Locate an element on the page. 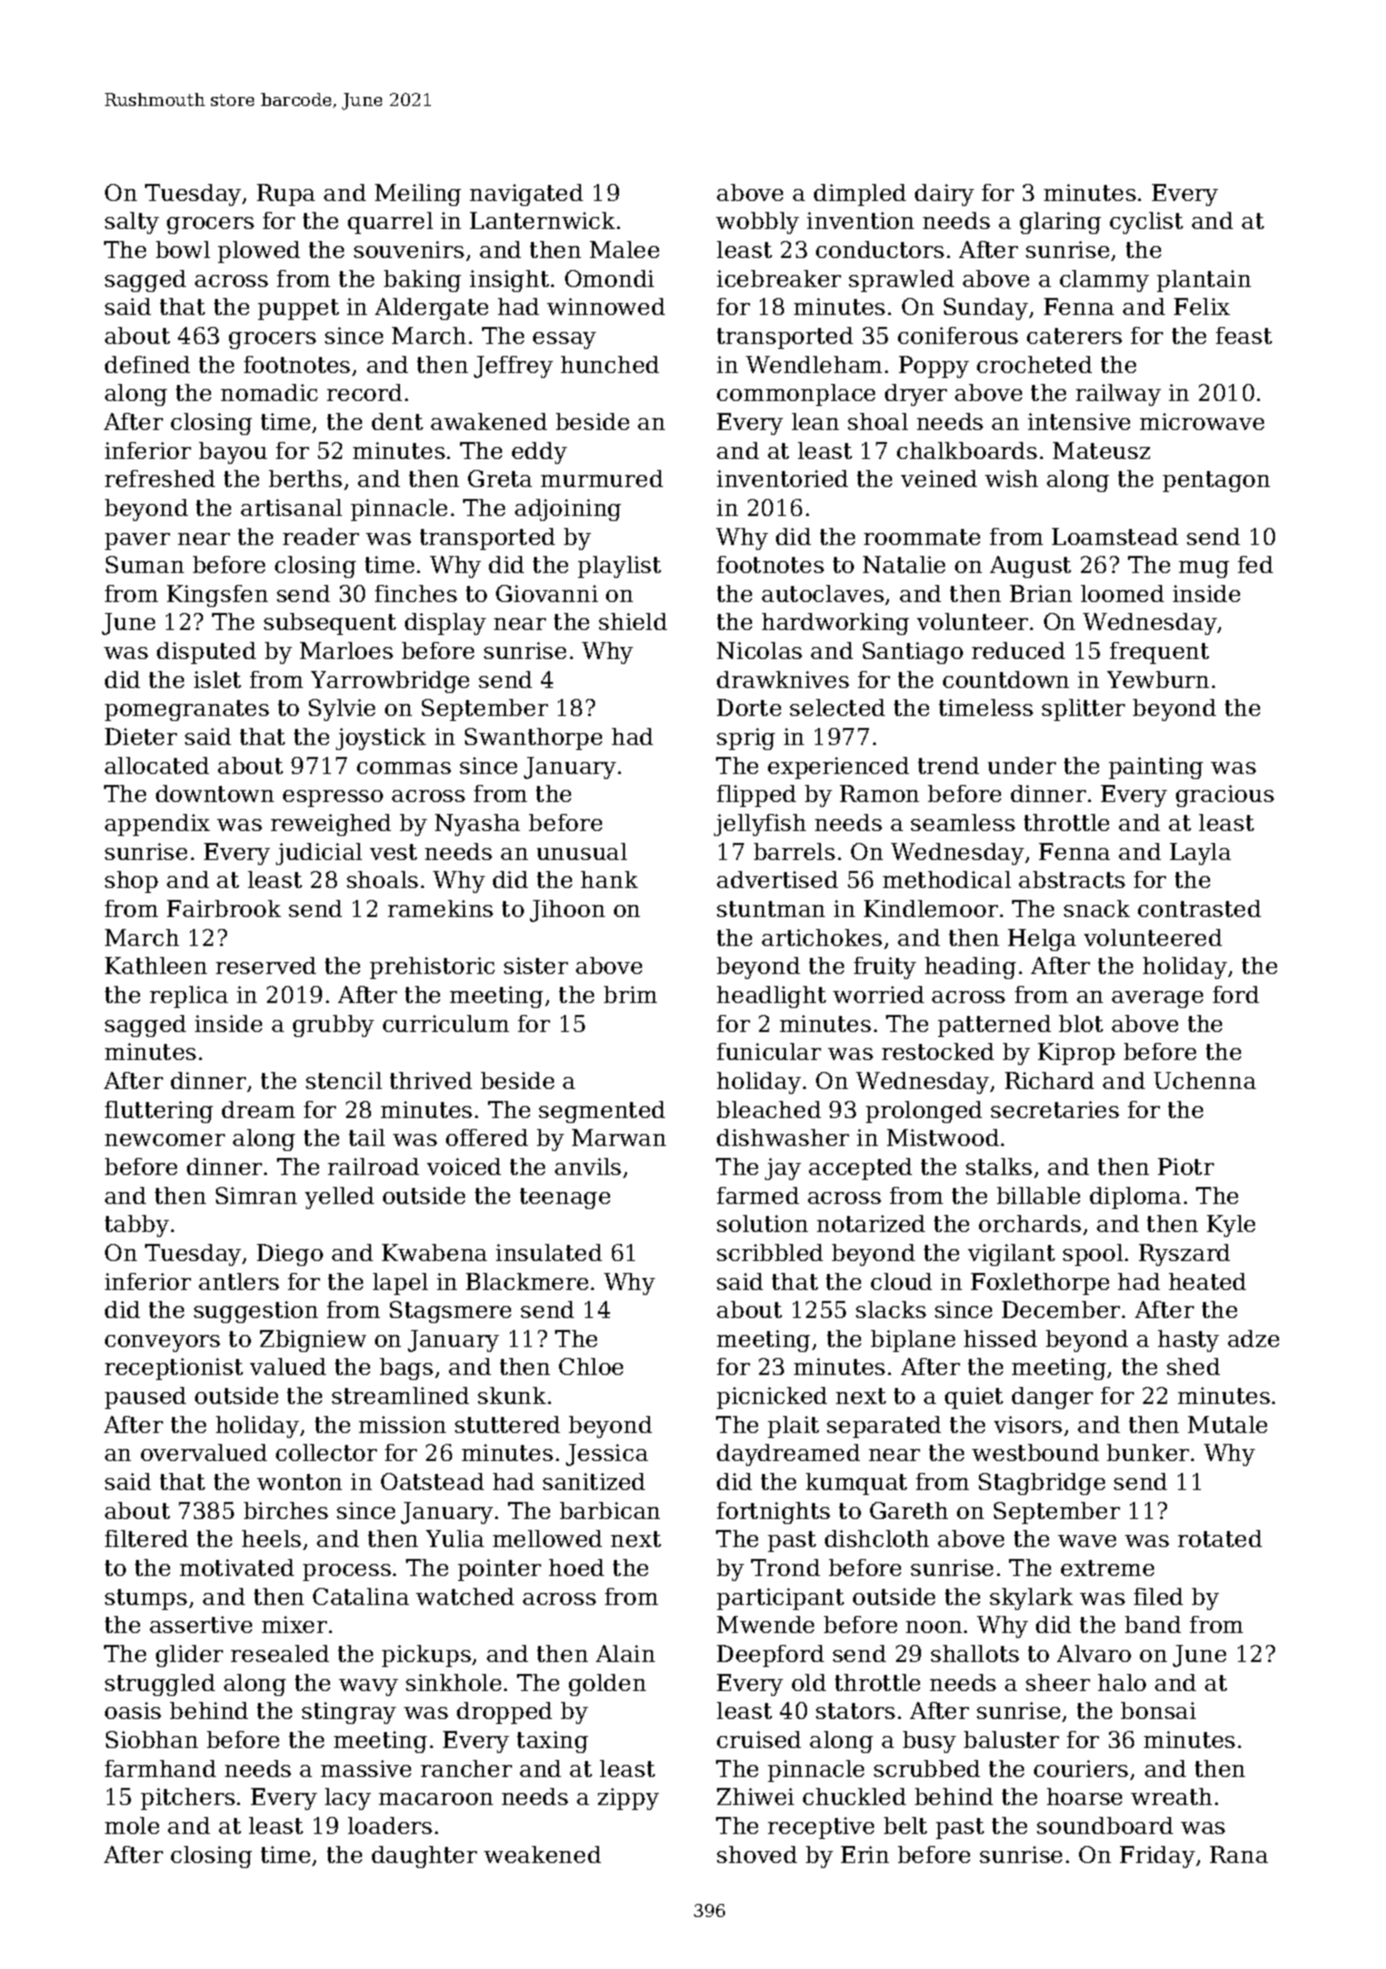 The image size is (1386, 1969). essay is located at coordinates (564, 340).
